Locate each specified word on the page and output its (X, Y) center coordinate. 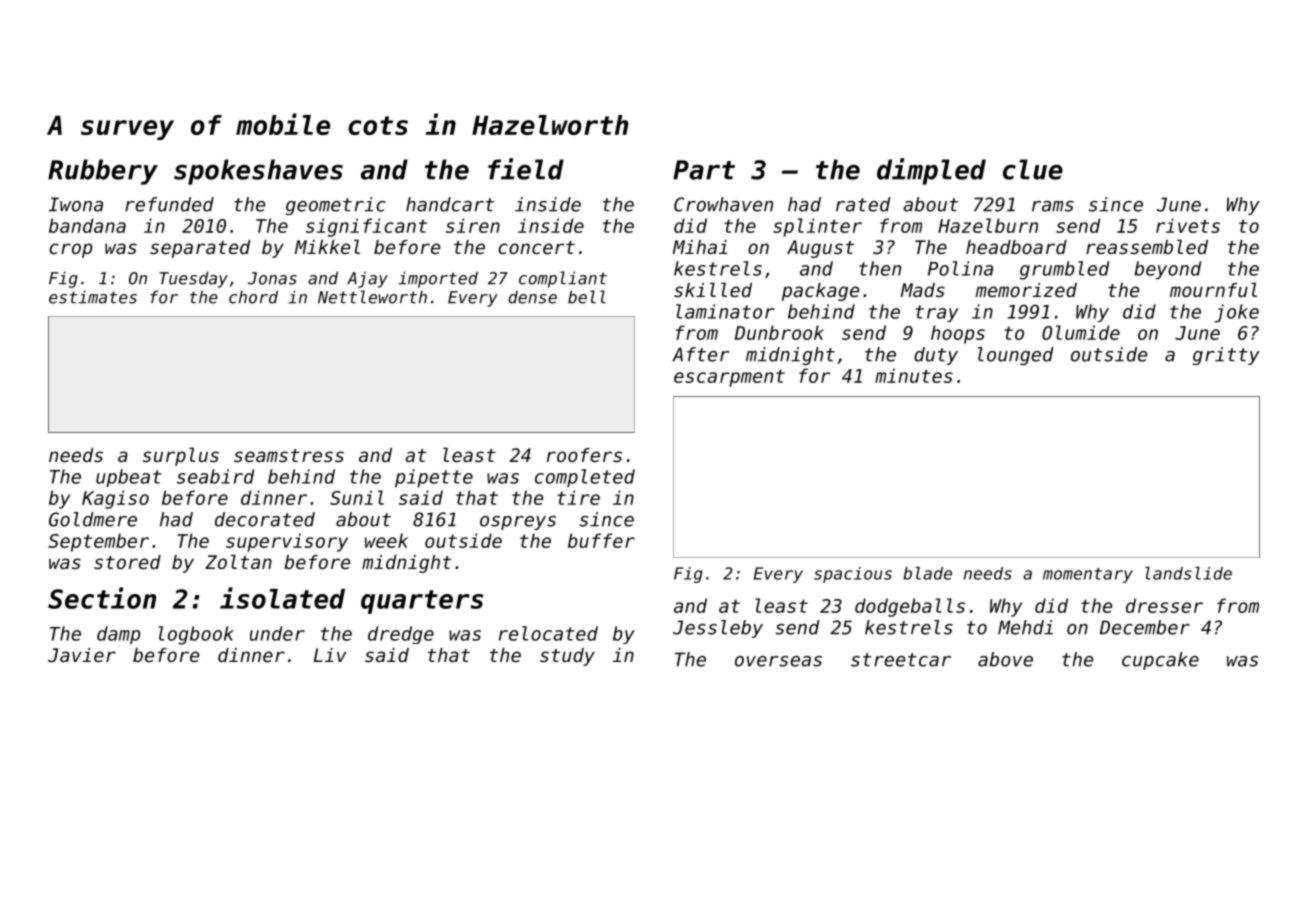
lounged (1015, 356)
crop (70, 250)
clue (1033, 169)
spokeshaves (258, 172)
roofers (584, 455)
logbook (196, 635)
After (700, 354)
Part (704, 170)
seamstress (289, 455)
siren (473, 225)
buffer (601, 540)
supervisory (287, 542)
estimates (93, 297)
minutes (914, 375)
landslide (1188, 573)
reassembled (1147, 246)
